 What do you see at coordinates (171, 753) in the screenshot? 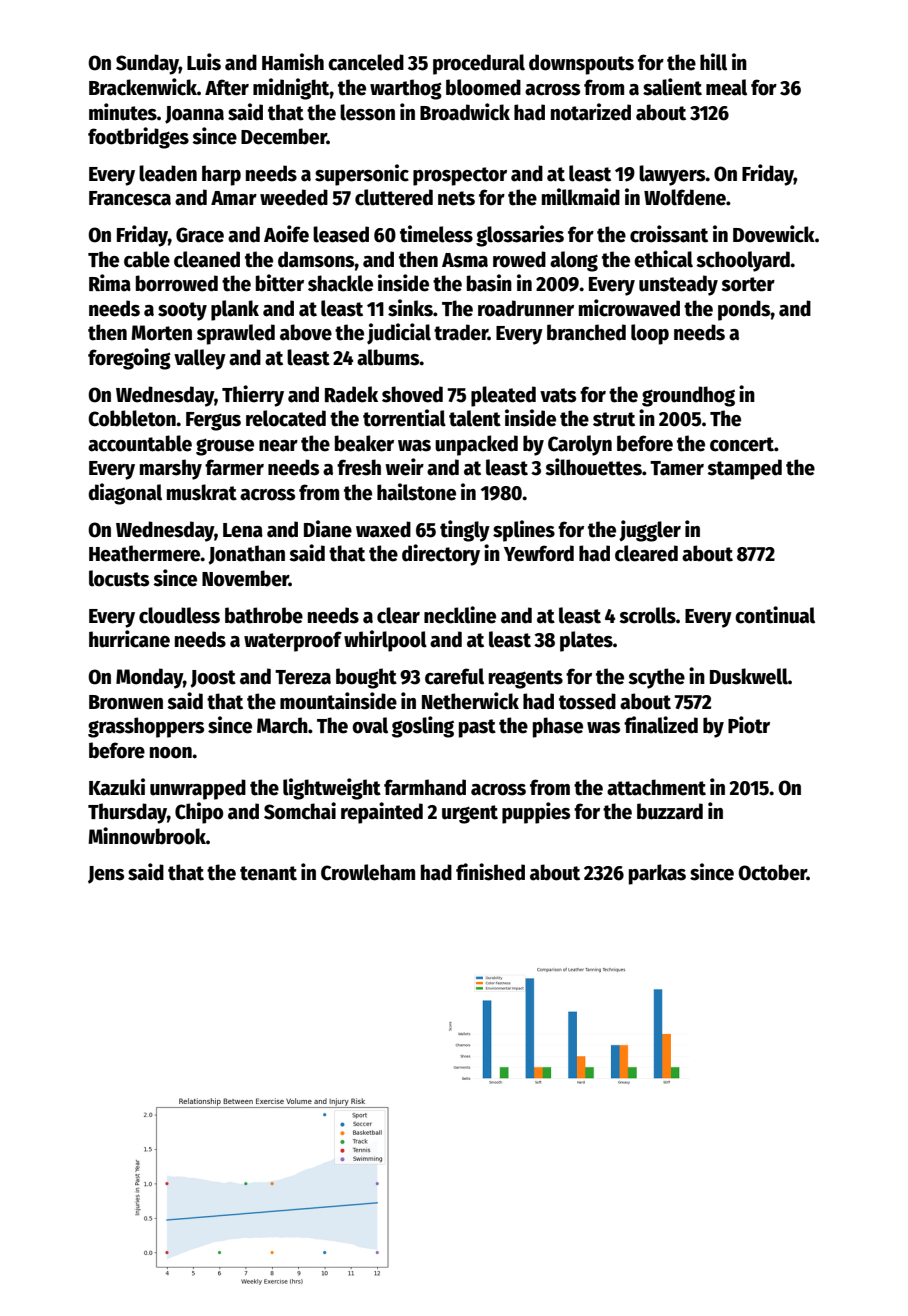
I see `noon` at bounding box center [171, 753].
